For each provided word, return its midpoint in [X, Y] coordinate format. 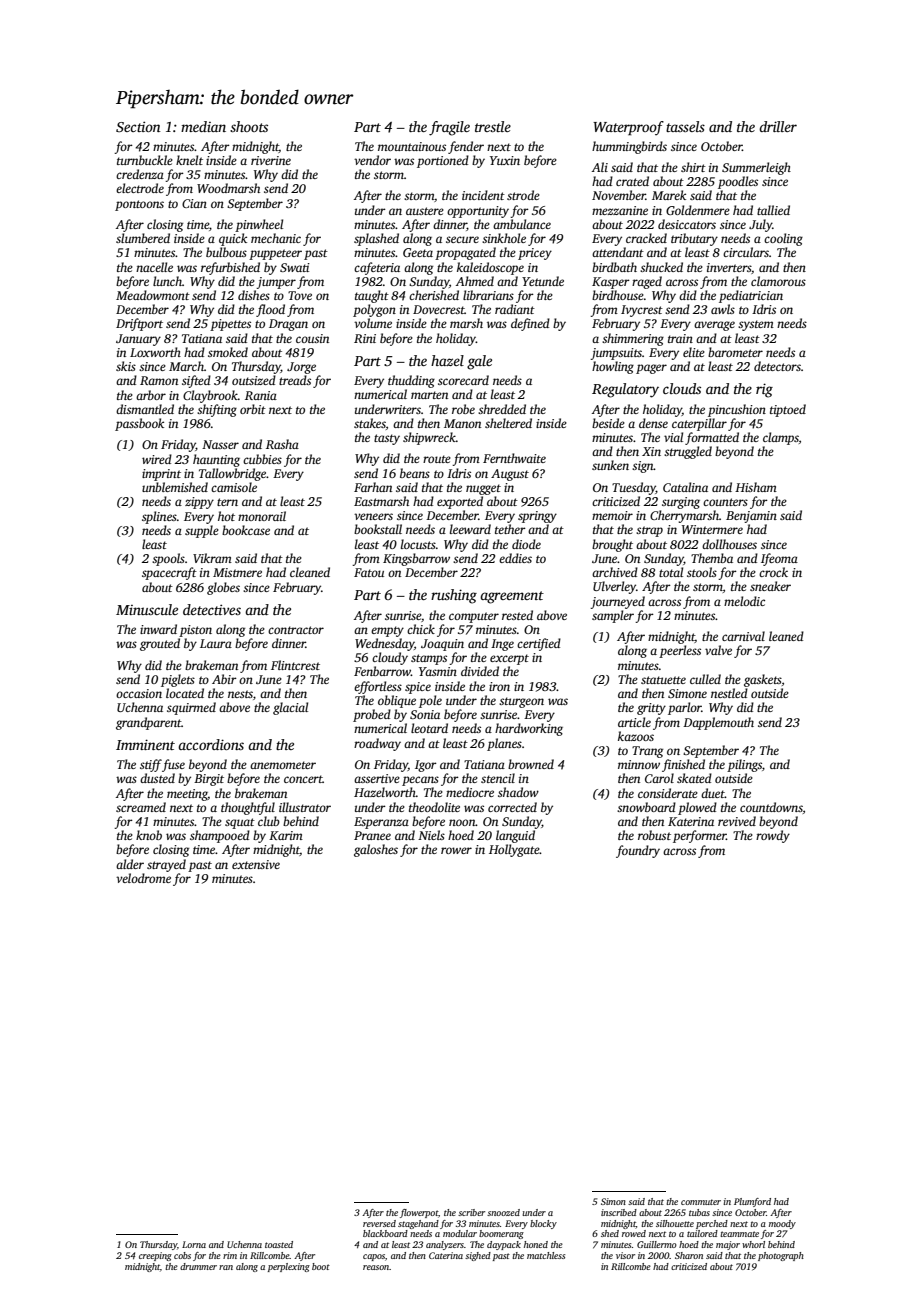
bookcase [246, 530]
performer [699, 836]
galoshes [376, 850]
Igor [426, 766]
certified [539, 644]
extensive [256, 864]
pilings [744, 765]
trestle [493, 126]
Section [138, 126]
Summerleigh [756, 168]
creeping [155, 1256]
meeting [187, 795]
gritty [651, 709]
